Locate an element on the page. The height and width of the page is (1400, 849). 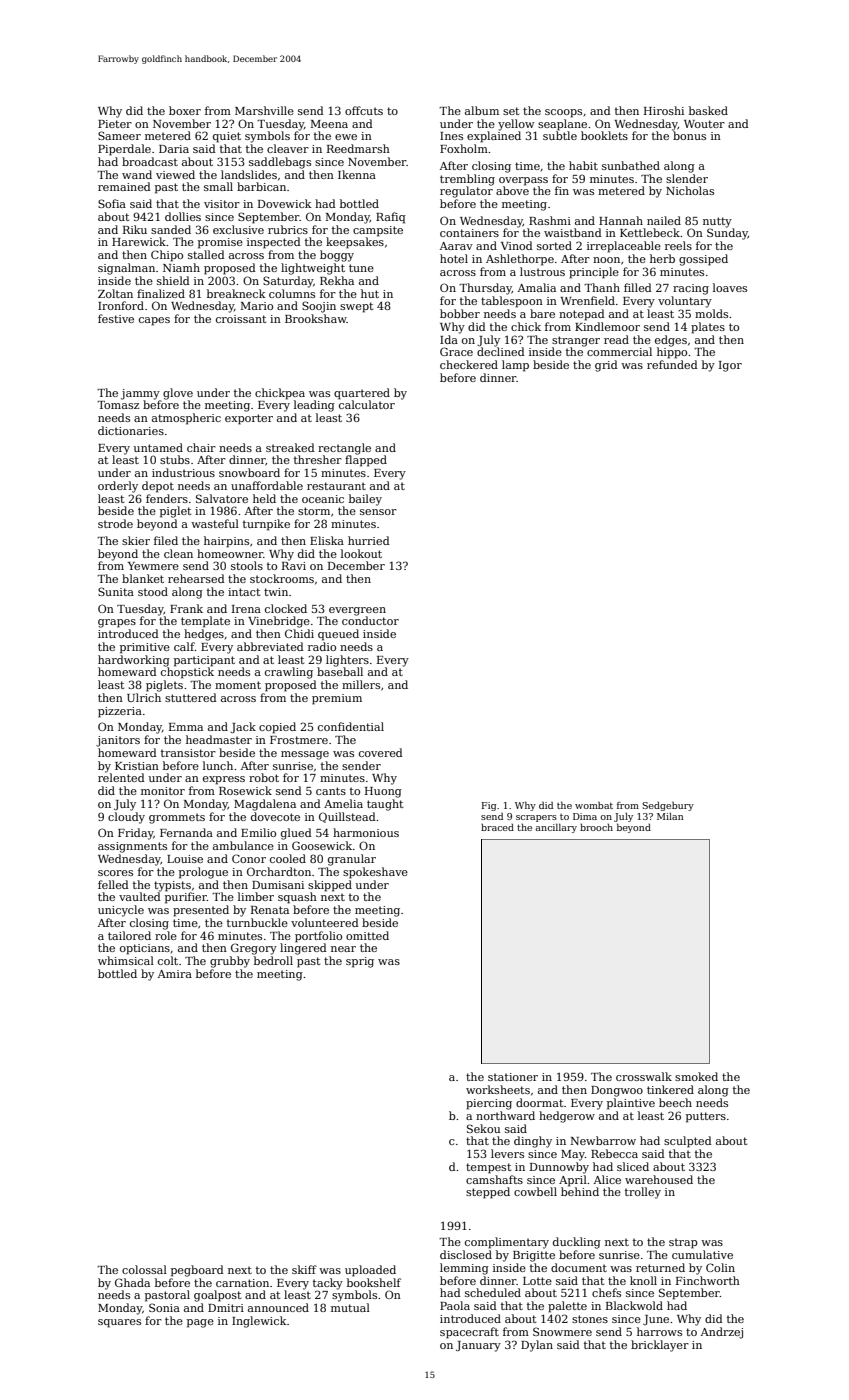
smoked is located at coordinates (696, 1076).
